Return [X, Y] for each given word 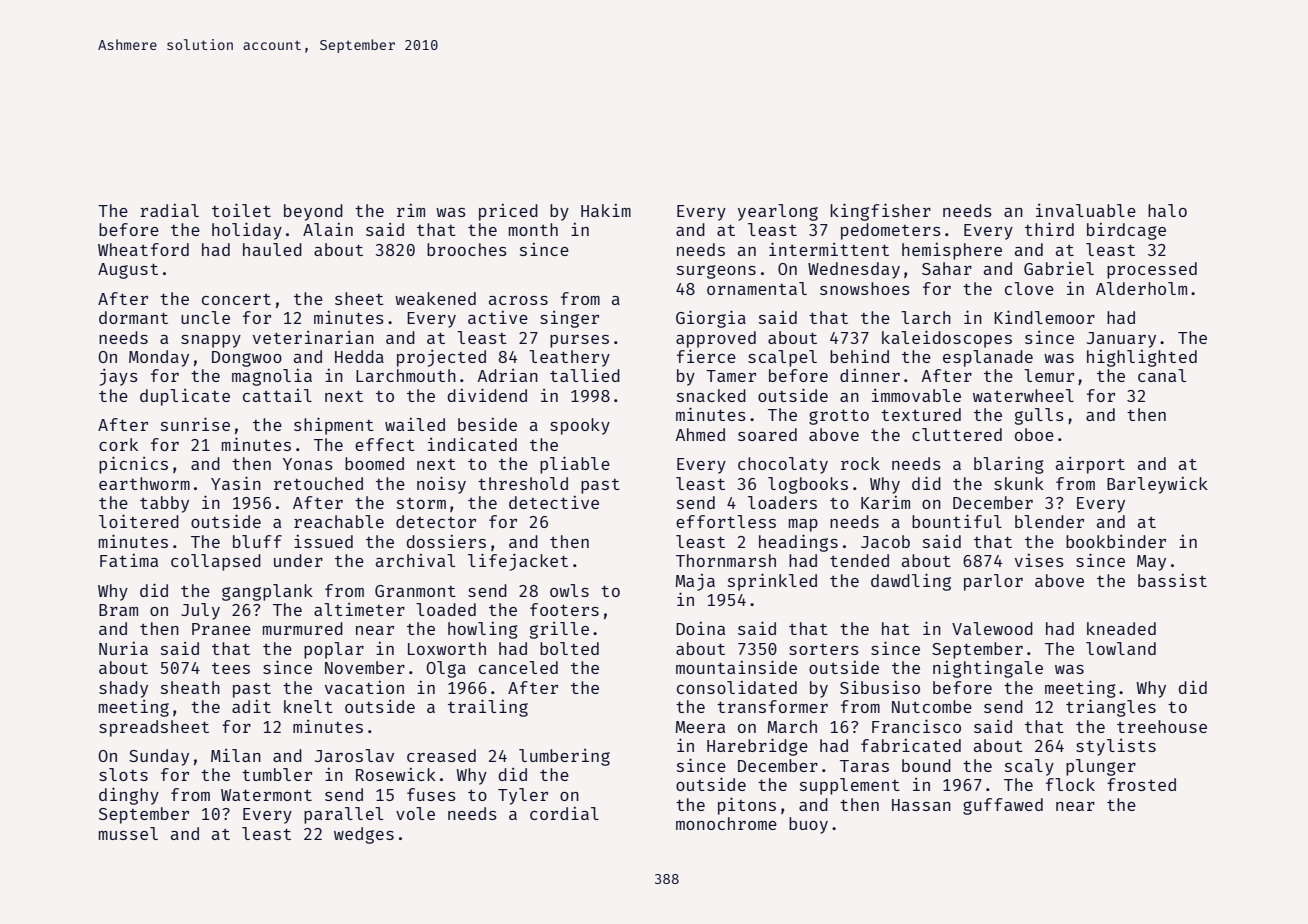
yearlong [778, 212]
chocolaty [783, 465]
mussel [128, 833]
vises [1039, 560]
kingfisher [880, 212]
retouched [318, 483]
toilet [241, 210]
